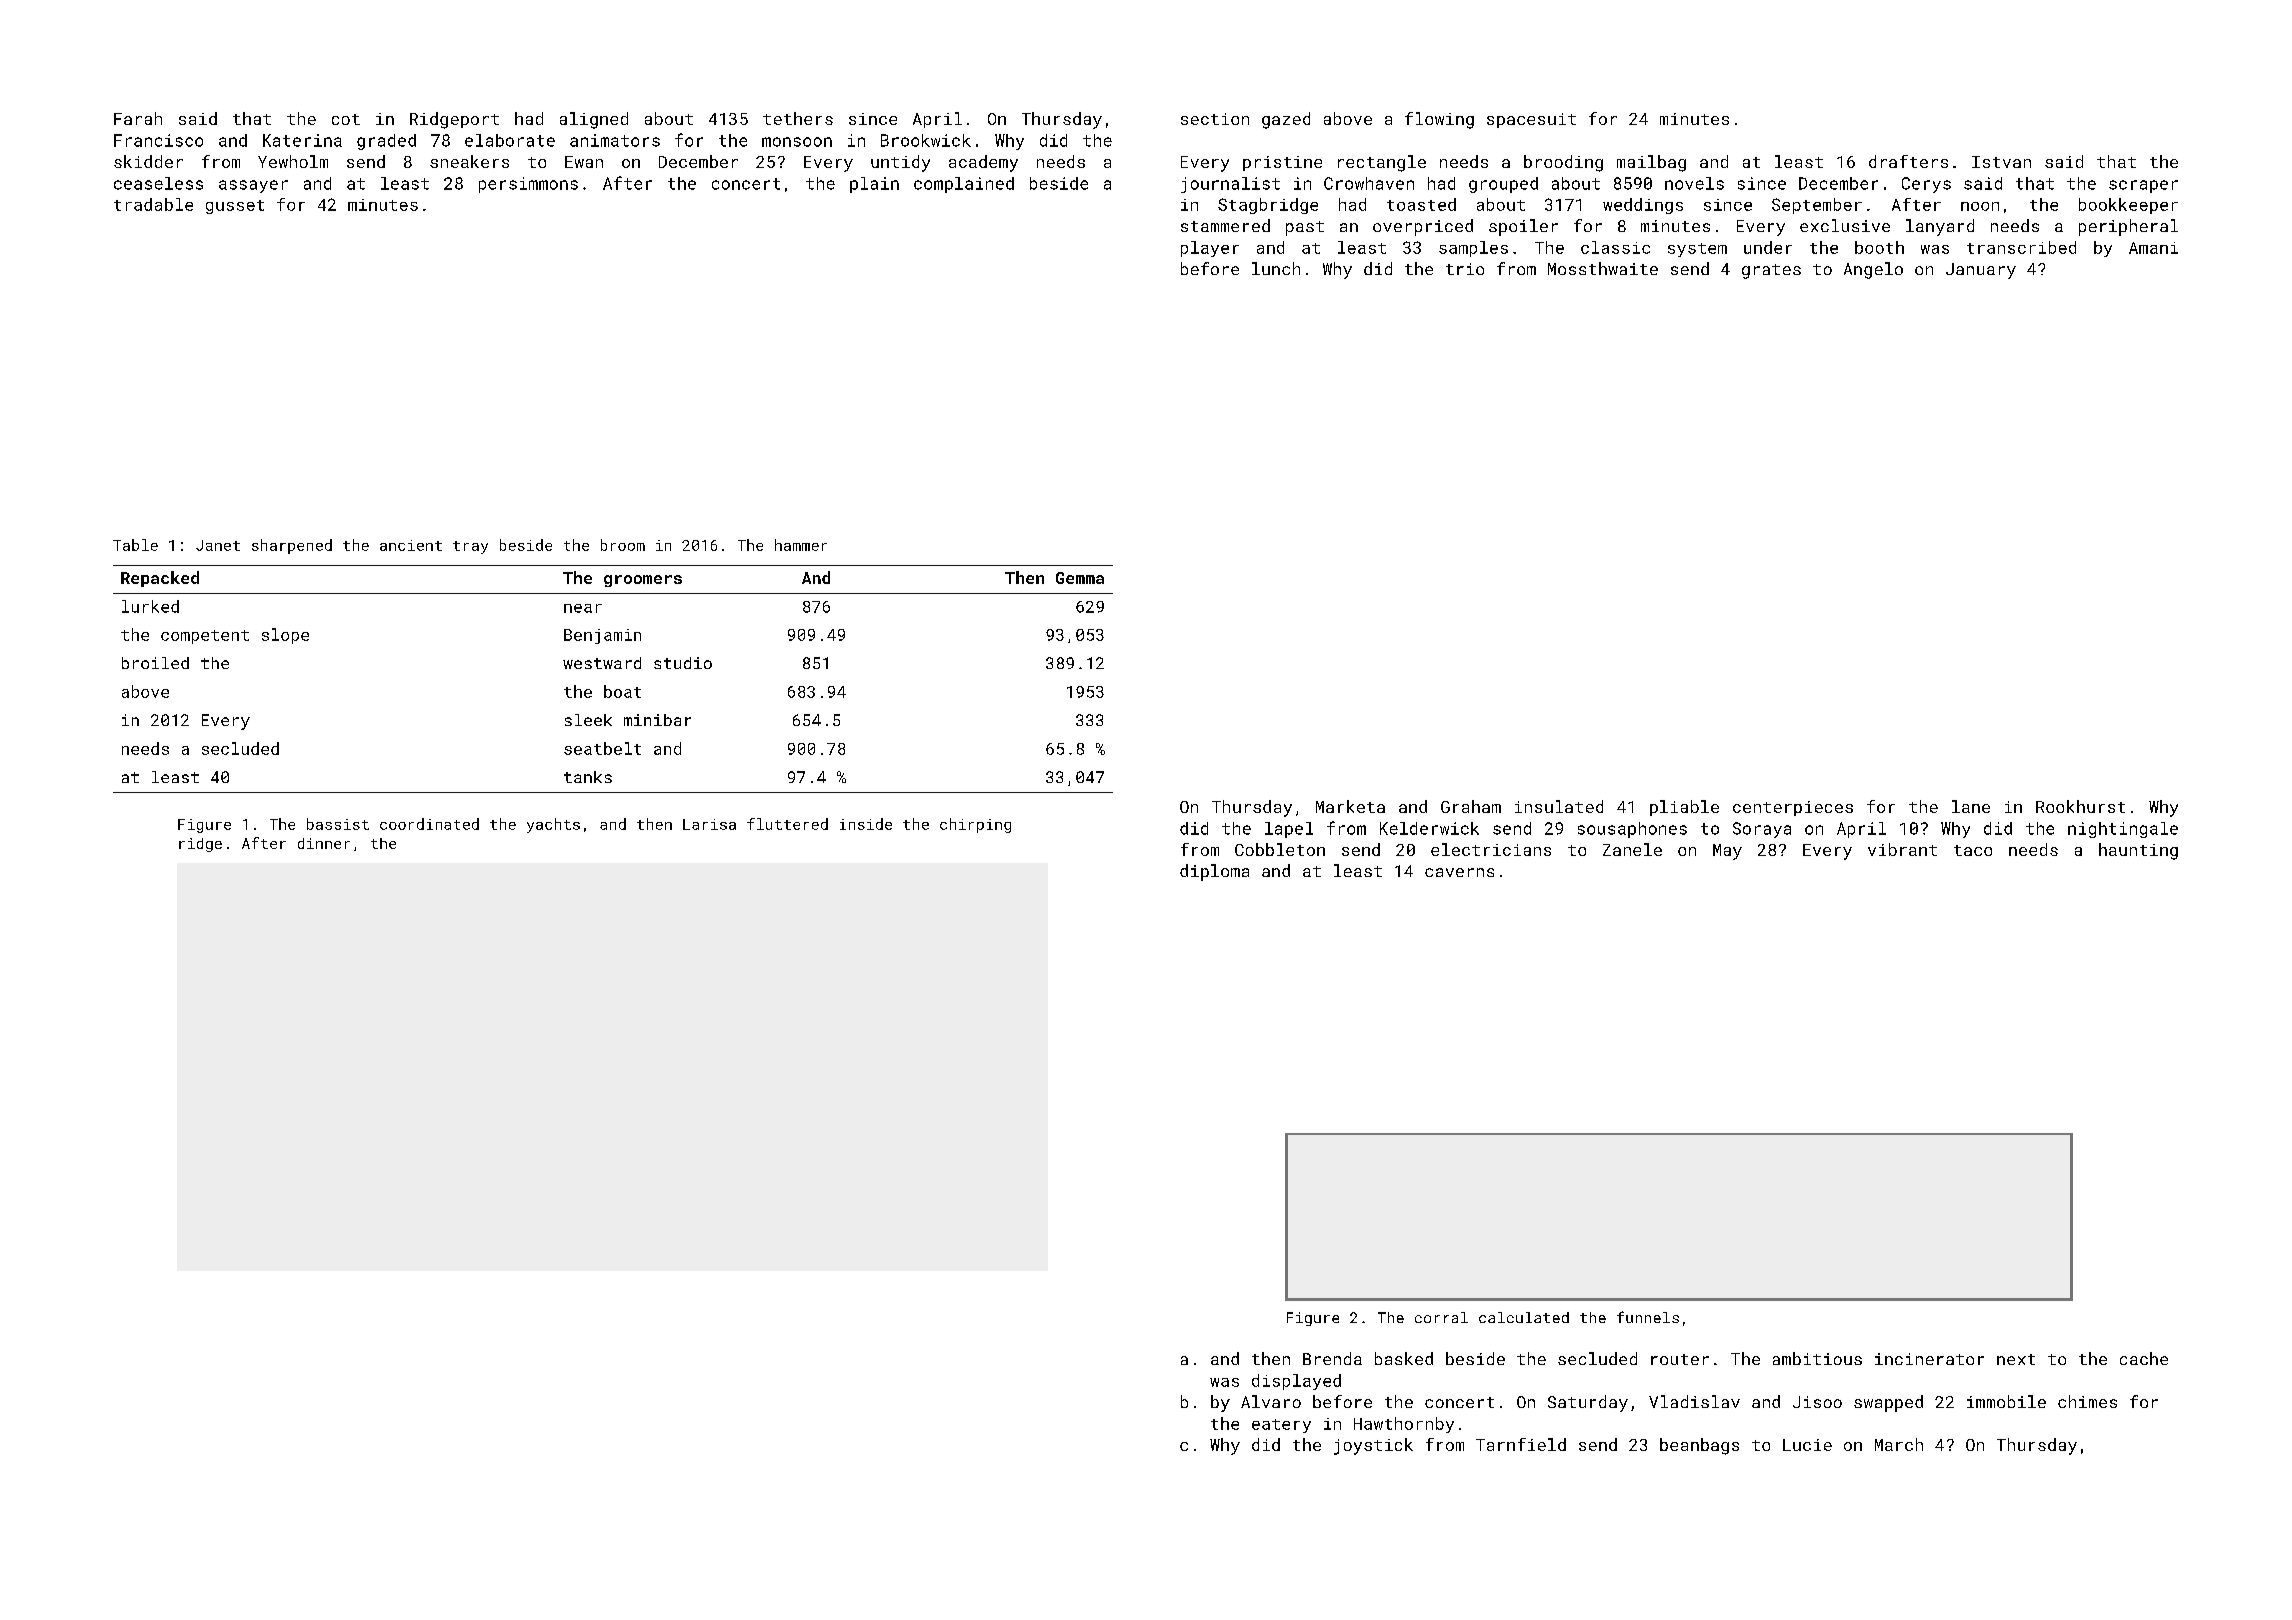 The image size is (2292, 1620). What do you see at coordinates (324, 843) in the screenshot?
I see `dinner` at bounding box center [324, 843].
